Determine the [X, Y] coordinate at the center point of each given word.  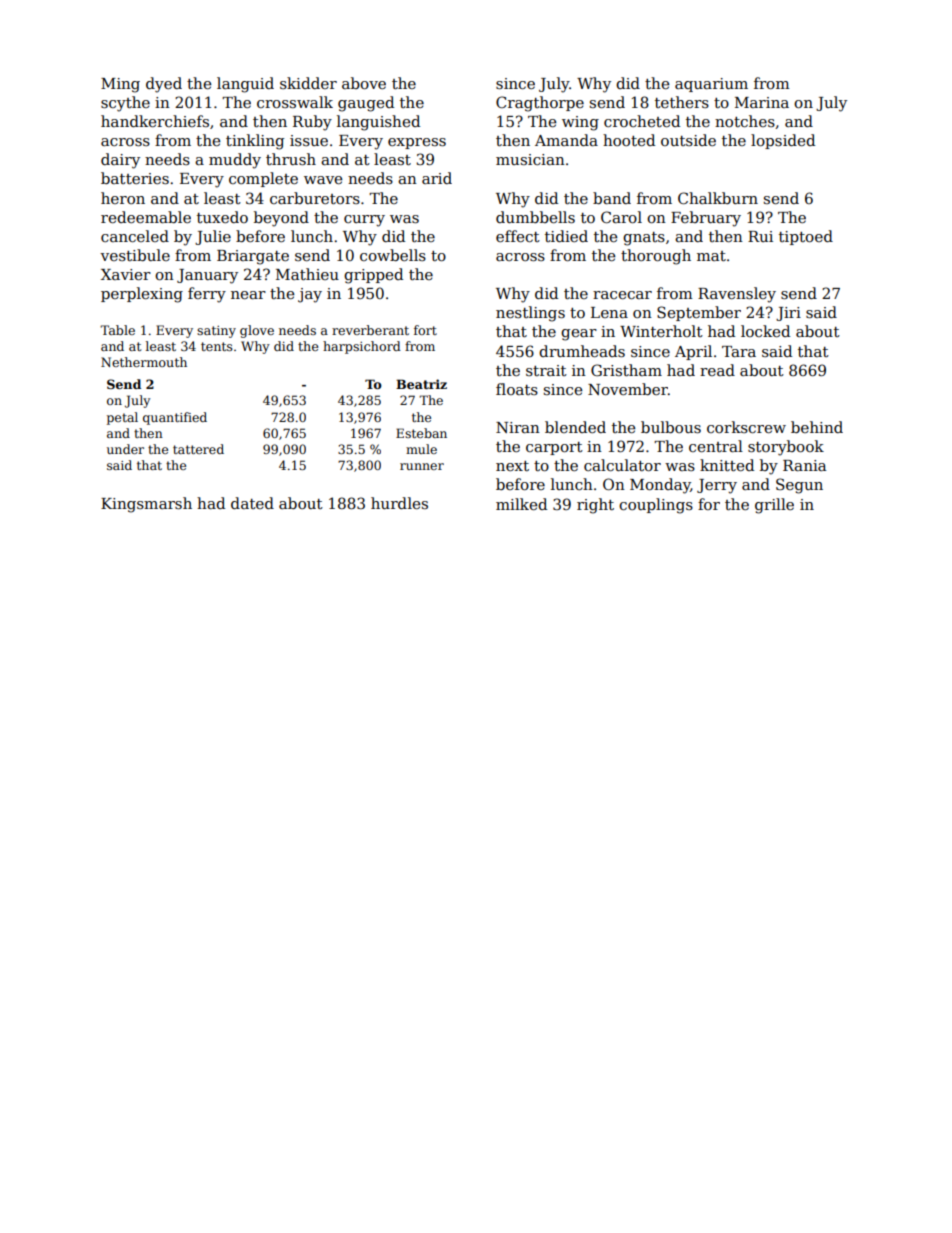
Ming [120, 85]
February [706, 219]
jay [310, 295]
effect [518, 236]
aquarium [711, 85]
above [364, 83]
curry [364, 221]
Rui [760, 236]
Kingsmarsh [146, 505]
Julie [213, 237]
